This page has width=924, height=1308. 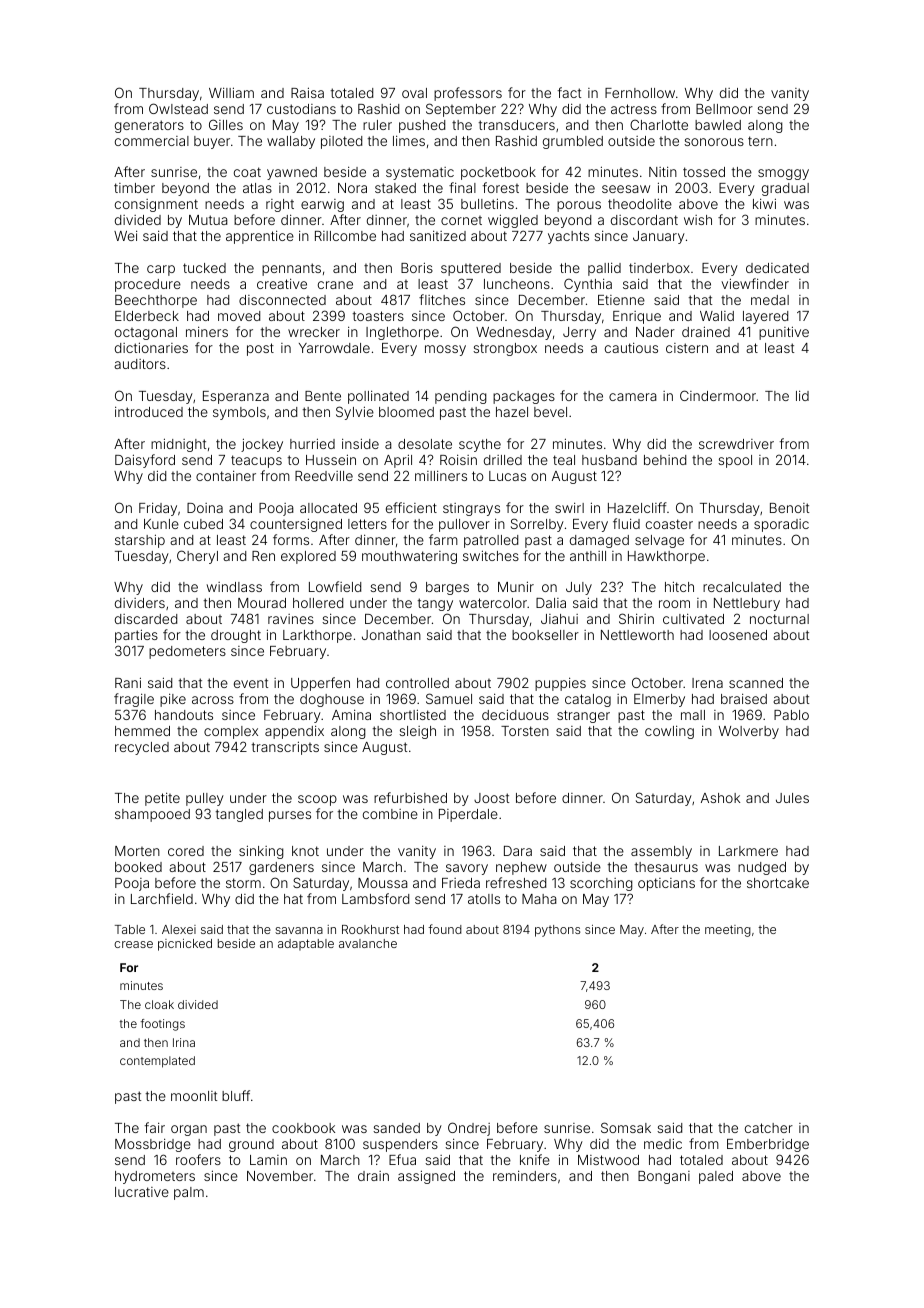 I want to click on shortcake, so click(x=778, y=883).
